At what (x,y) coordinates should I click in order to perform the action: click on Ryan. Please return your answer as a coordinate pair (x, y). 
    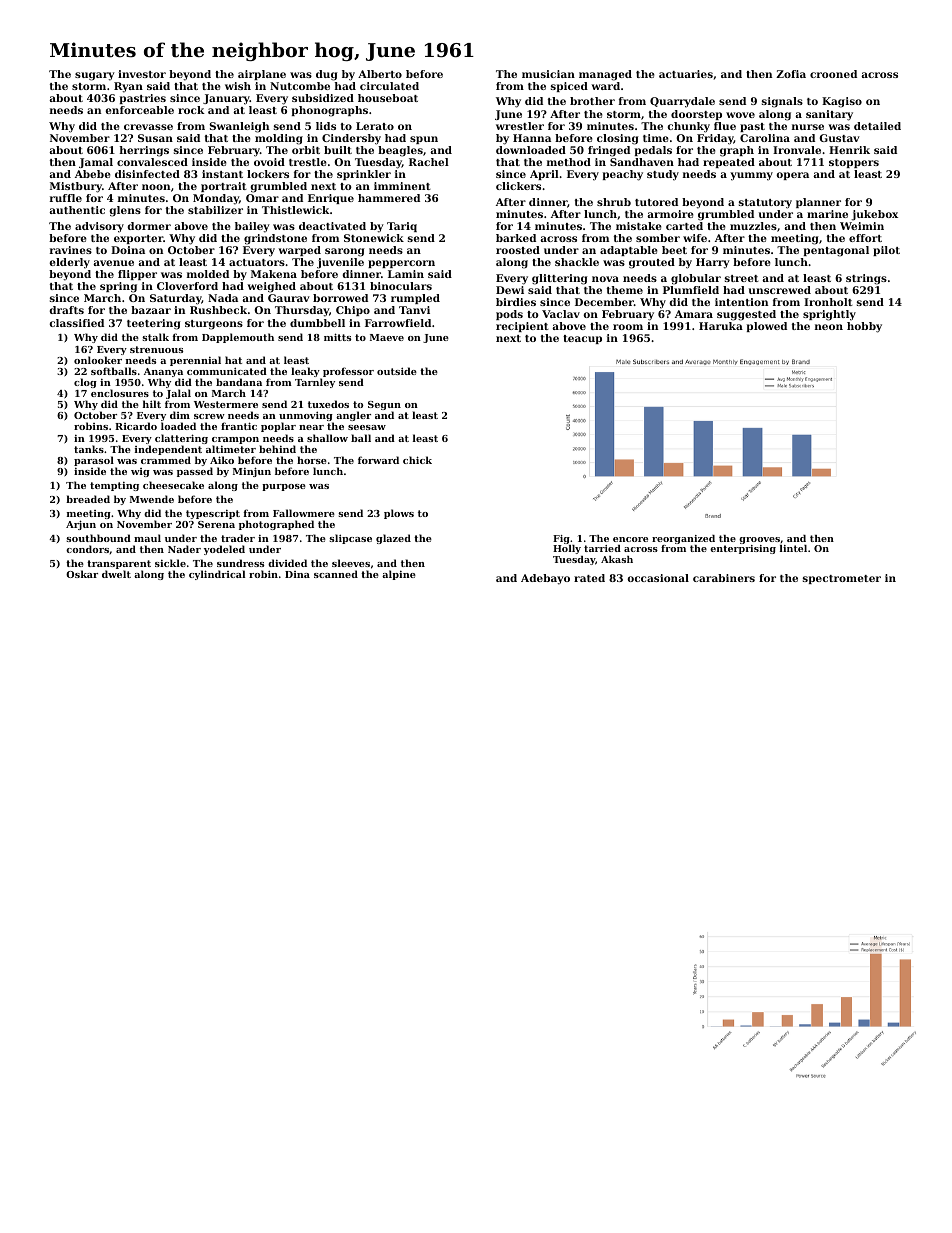
    Looking at the image, I should click on (128, 87).
